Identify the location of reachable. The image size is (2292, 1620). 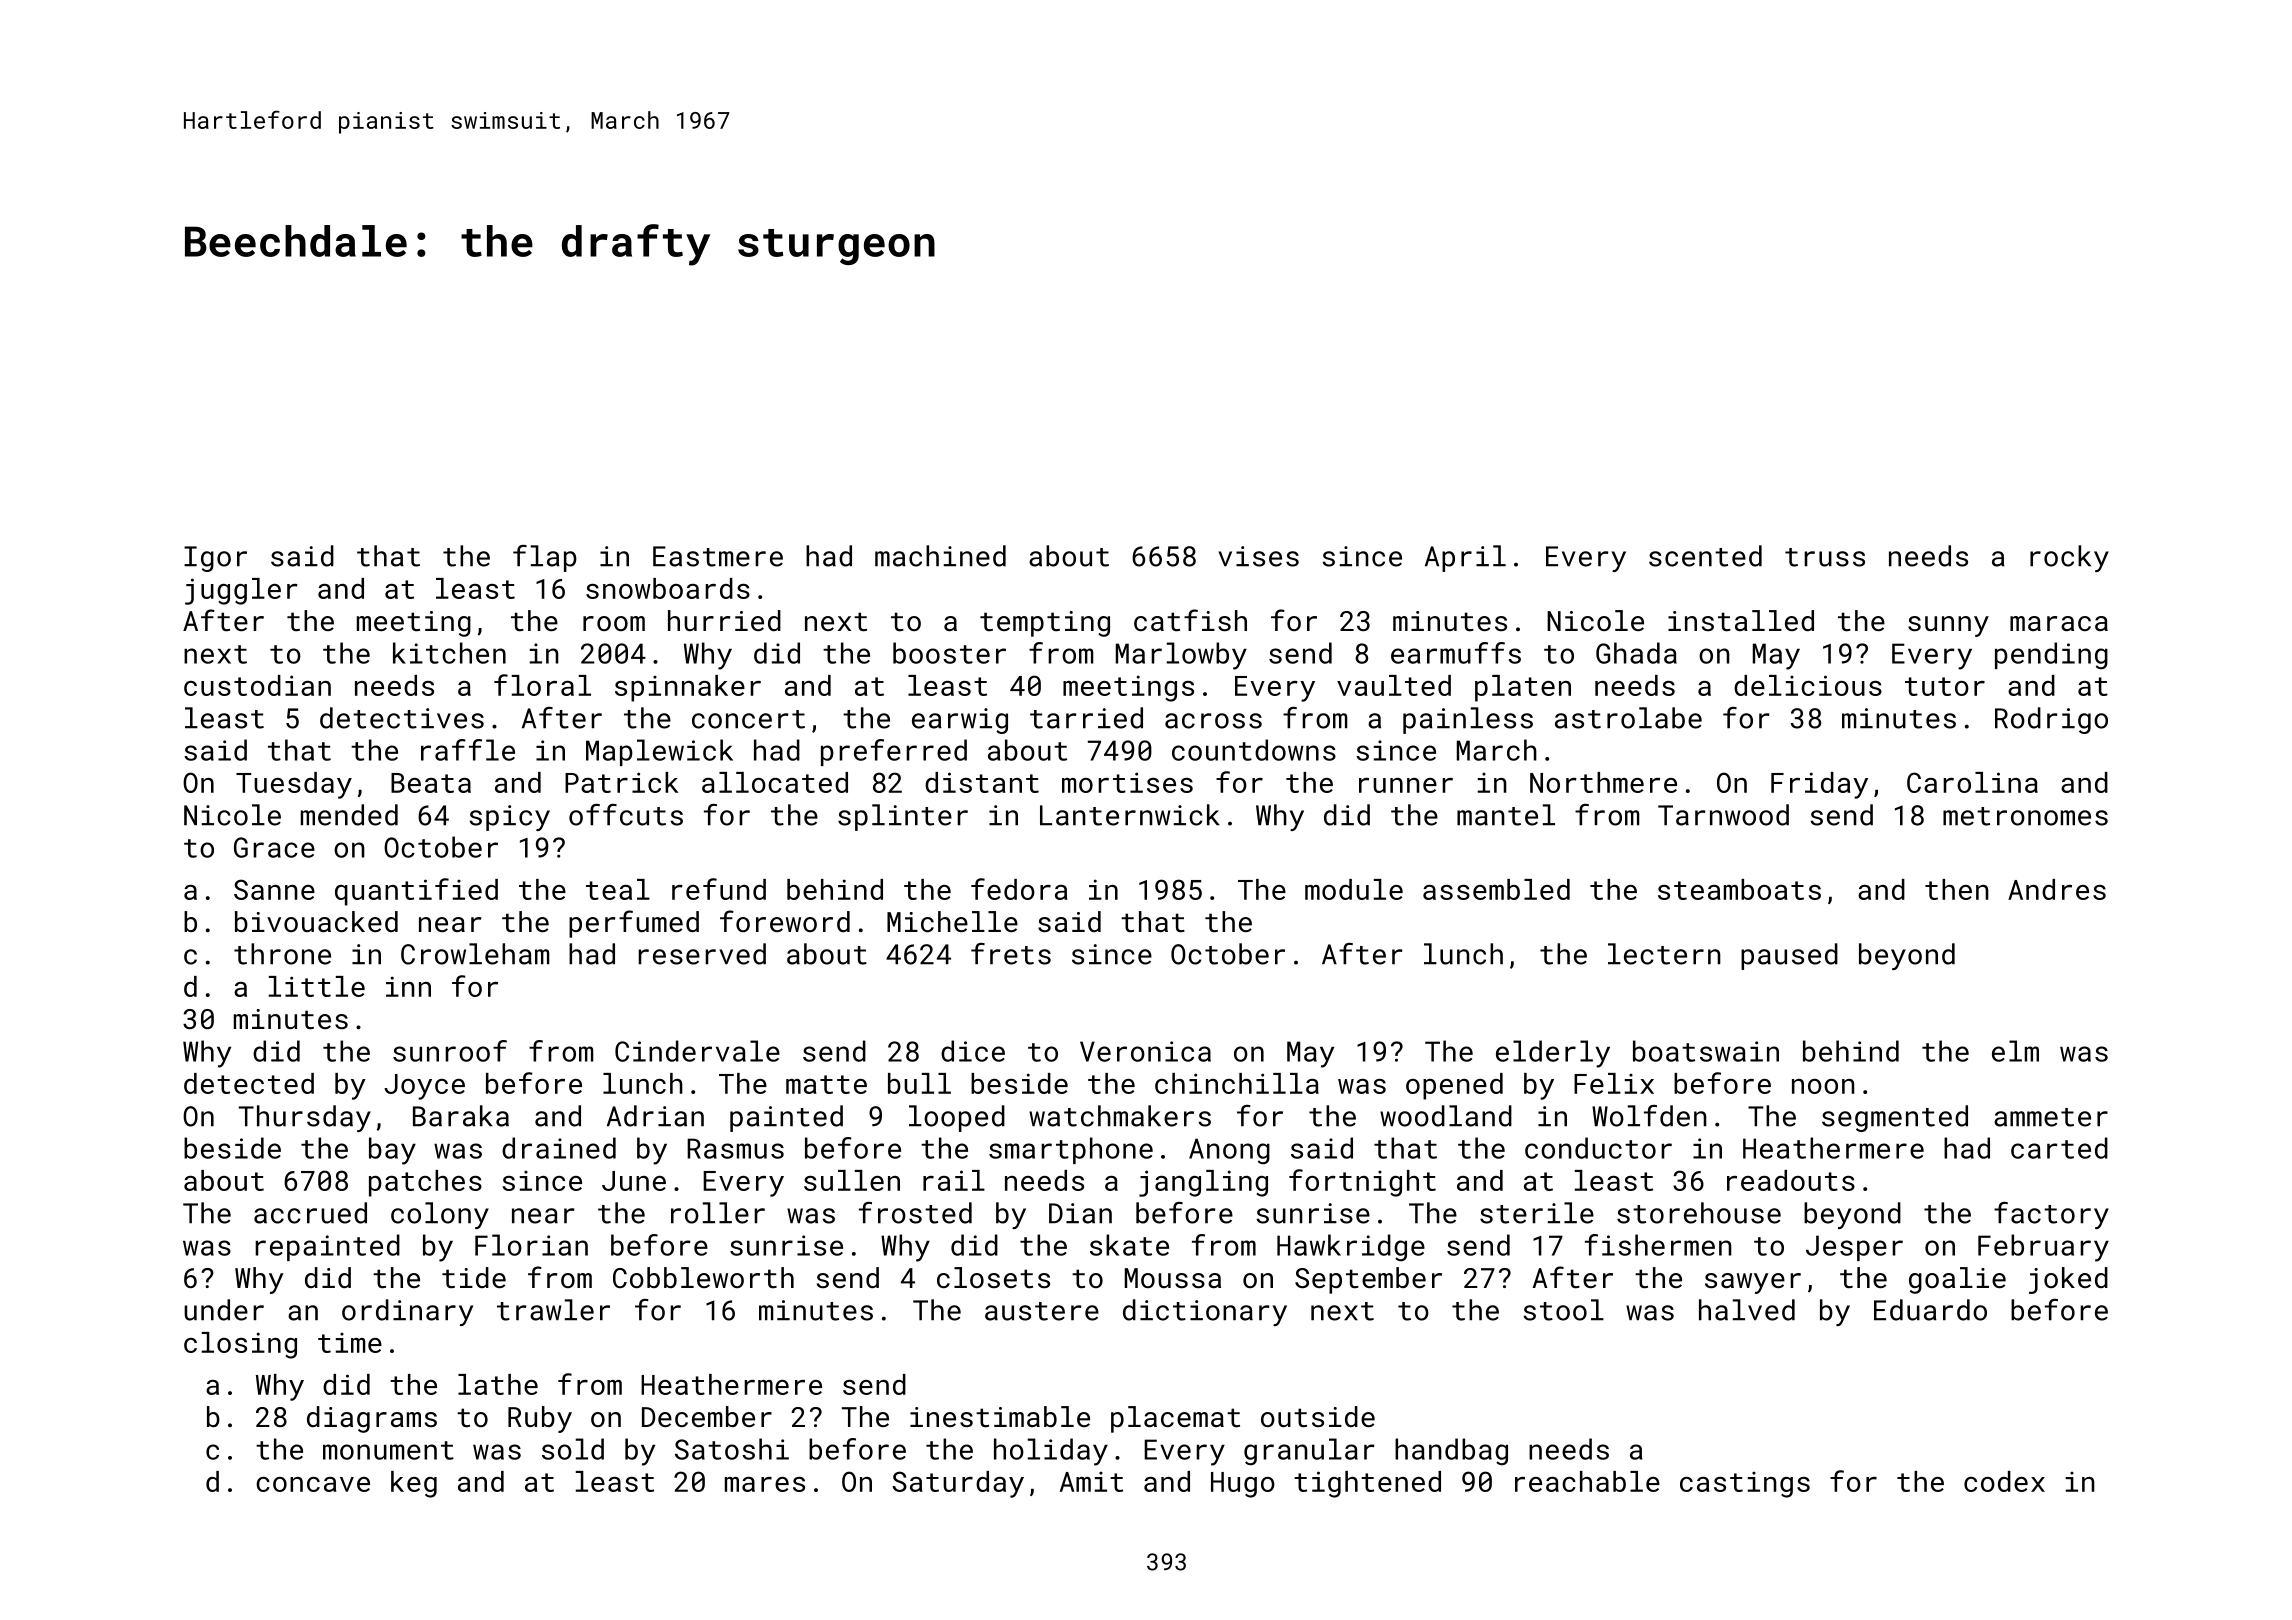
(1587, 1481).
